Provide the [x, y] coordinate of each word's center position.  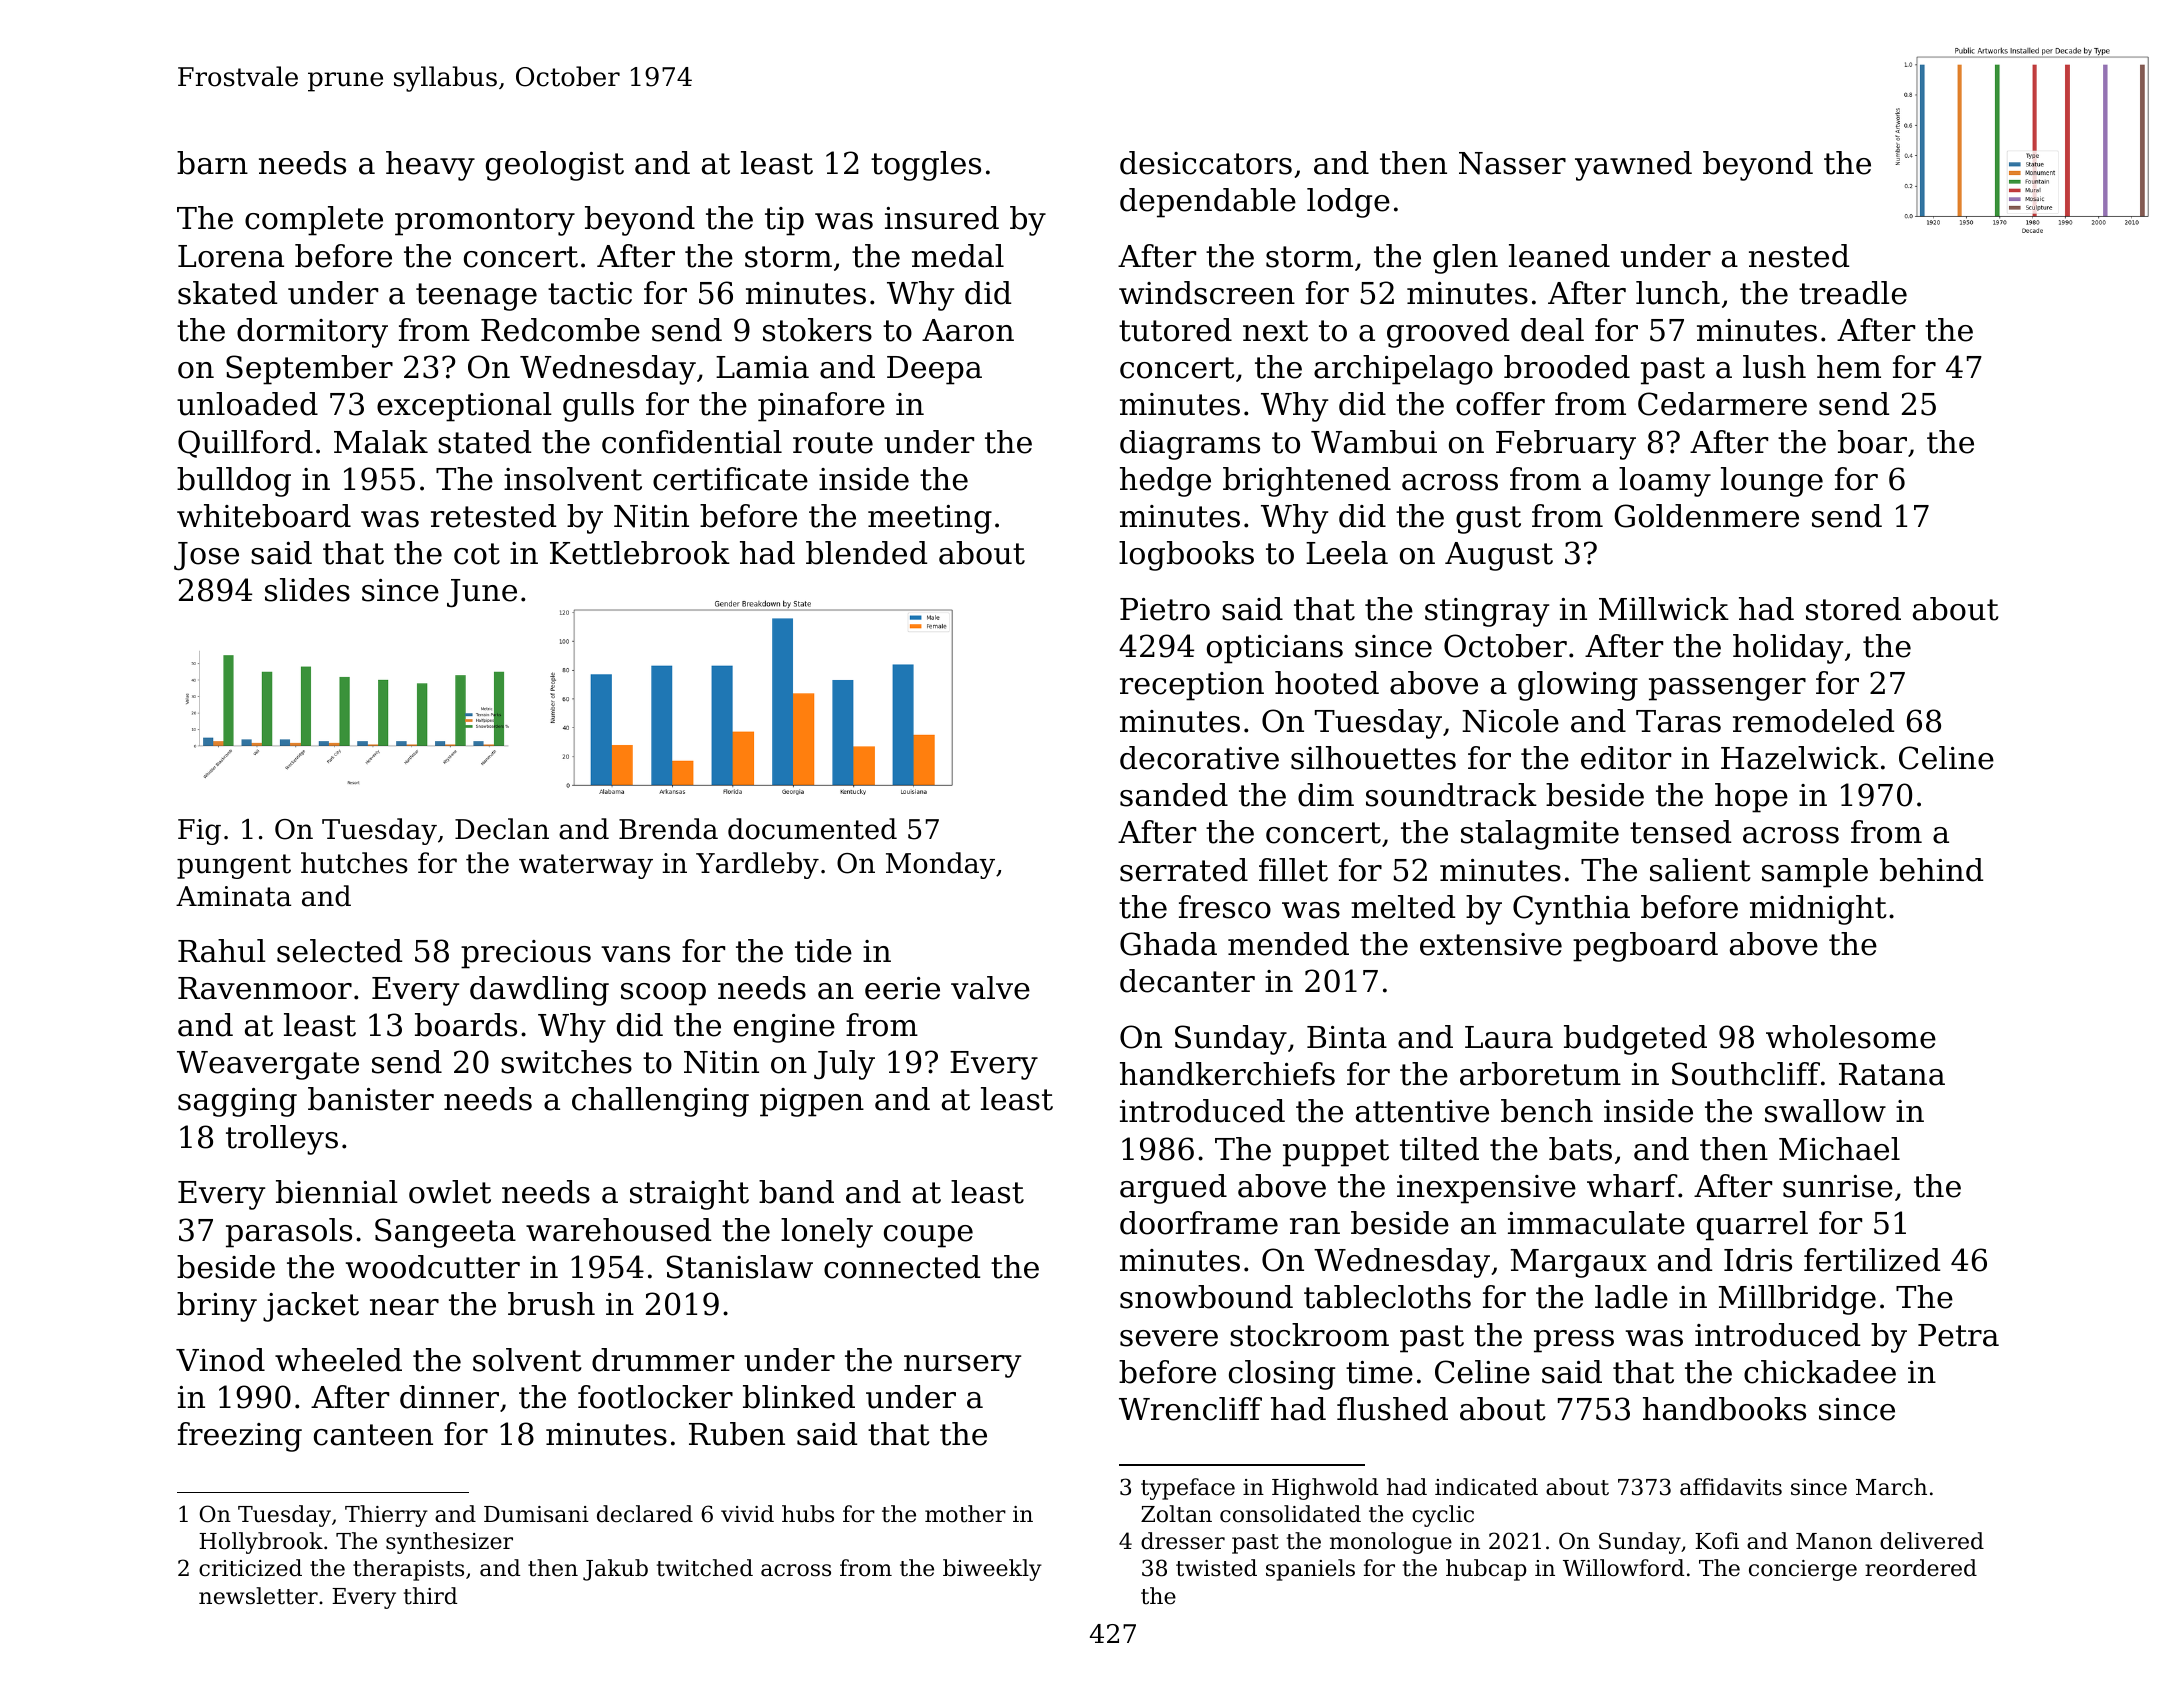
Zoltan [1176, 1514]
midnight [1818, 910]
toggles [926, 166]
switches [566, 1062]
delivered [1932, 1541]
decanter [1187, 981]
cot [477, 554]
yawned [1633, 166]
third [430, 1596]
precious [526, 954]
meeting [930, 519]
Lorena [231, 256]
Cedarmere [1722, 404]
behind [1931, 870]
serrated [1184, 870]
